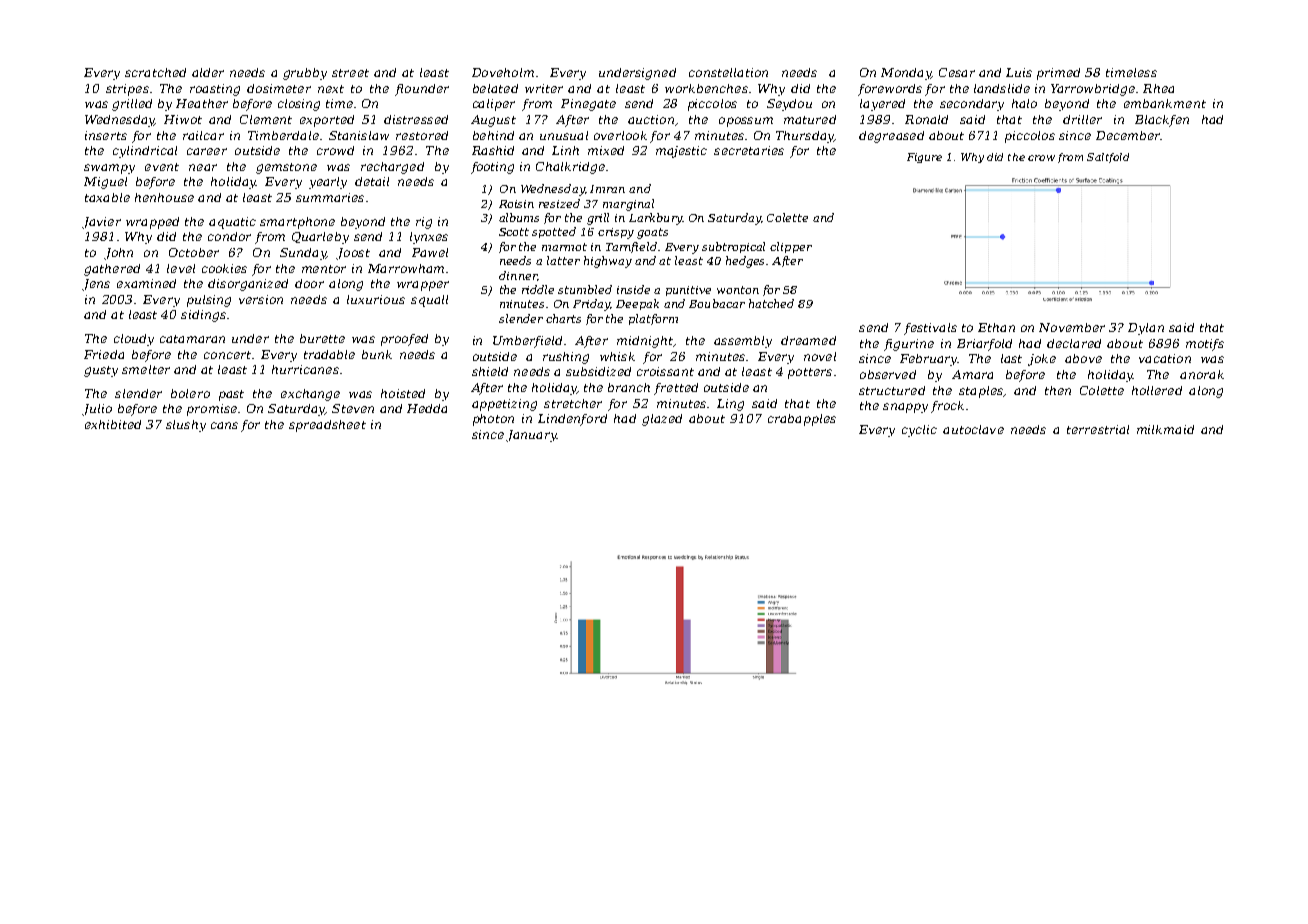 The image size is (1308, 924). I want to click on Saltfold, so click(1108, 158).
